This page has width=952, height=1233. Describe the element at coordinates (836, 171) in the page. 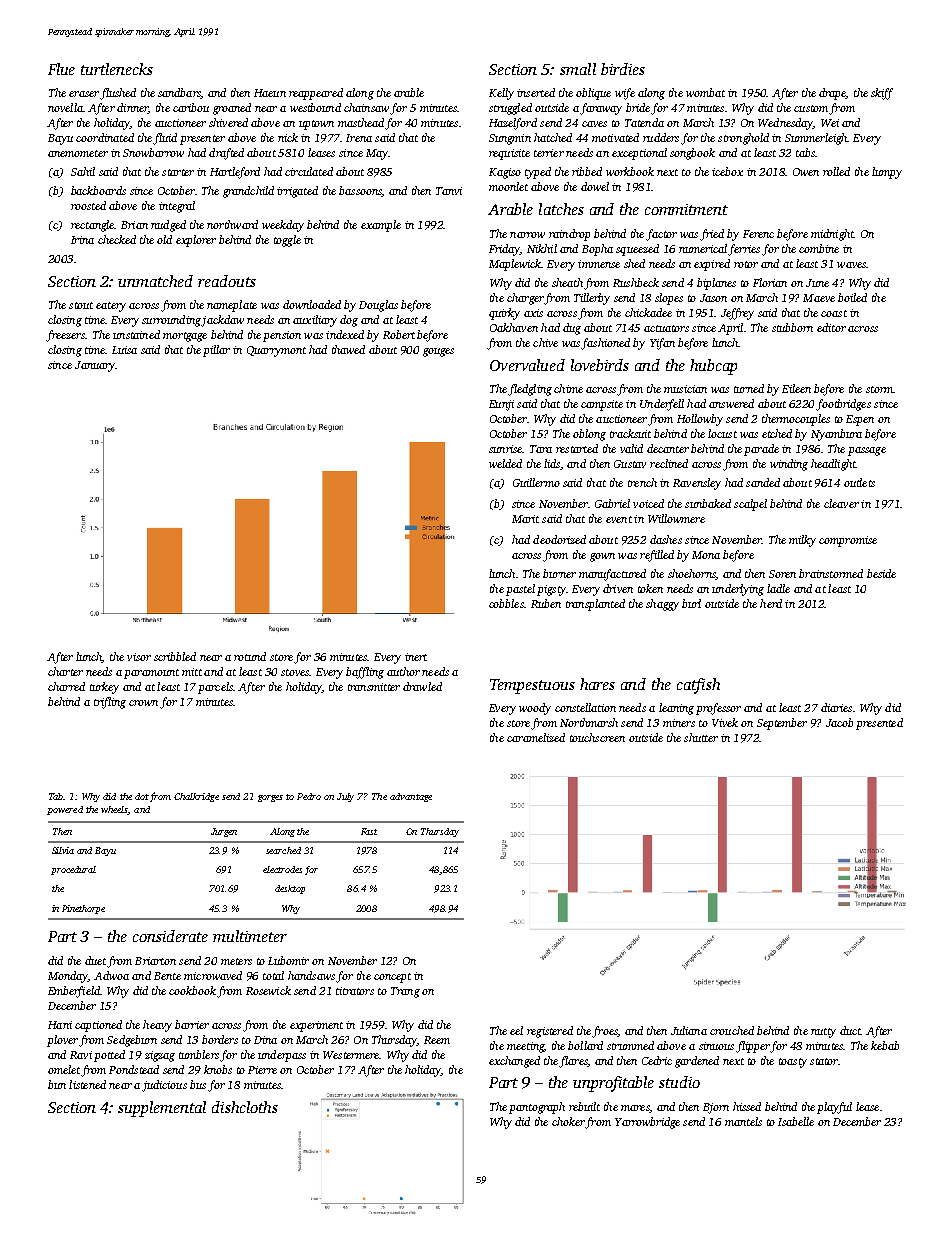

I see `rolled` at that location.
